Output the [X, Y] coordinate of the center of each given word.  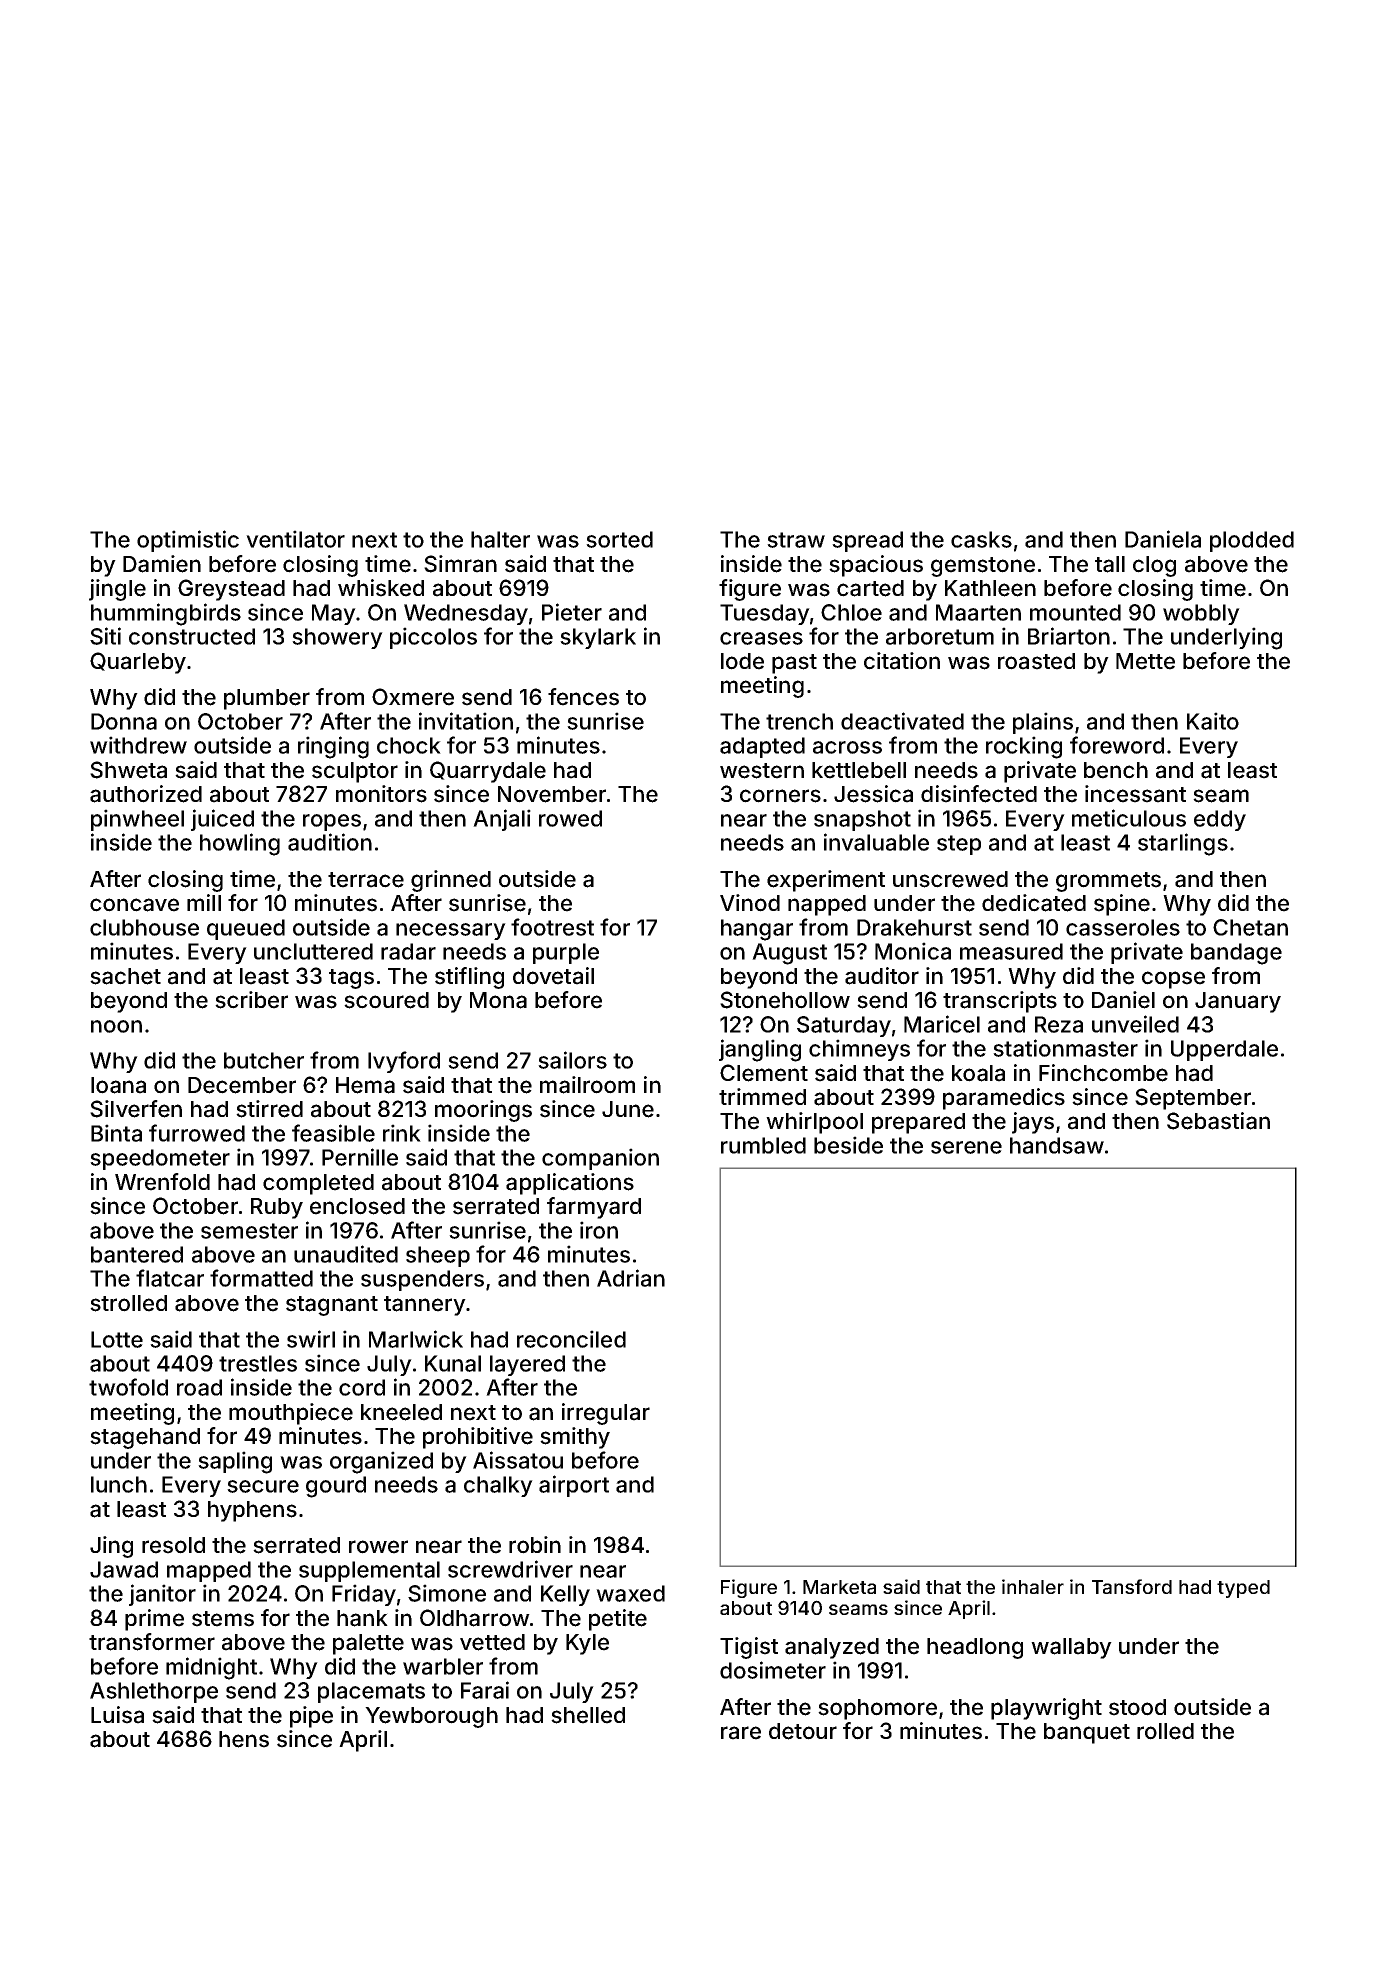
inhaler [1033, 1586]
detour [803, 1731]
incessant [1135, 794]
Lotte [117, 1339]
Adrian [631, 1278]
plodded [1252, 541]
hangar [757, 930]
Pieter [572, 612]
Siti [105, 636]
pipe [311, 1717]
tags [351, 979]
